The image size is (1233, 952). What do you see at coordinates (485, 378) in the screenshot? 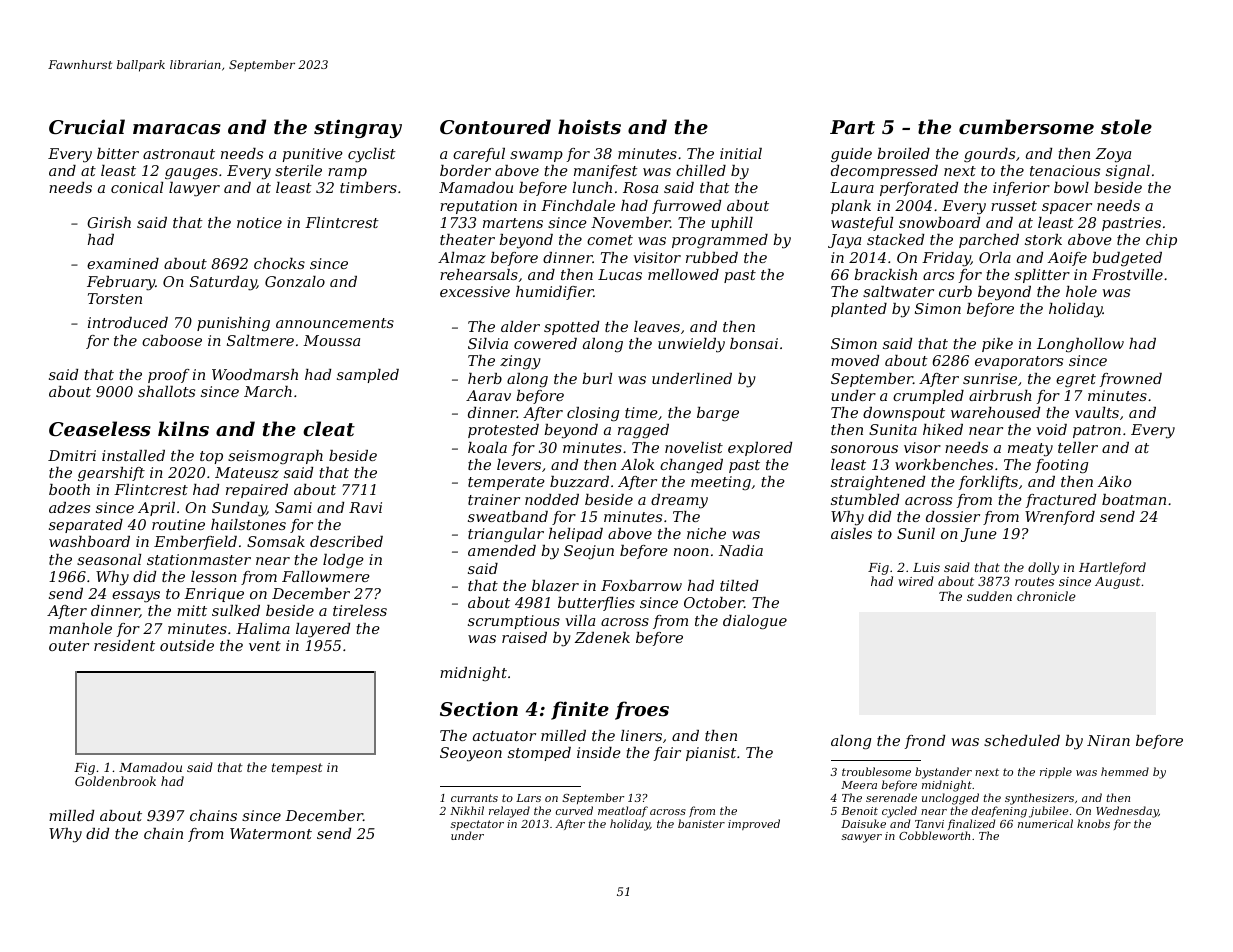
I see `herb` at bounding box center [485, 378].
